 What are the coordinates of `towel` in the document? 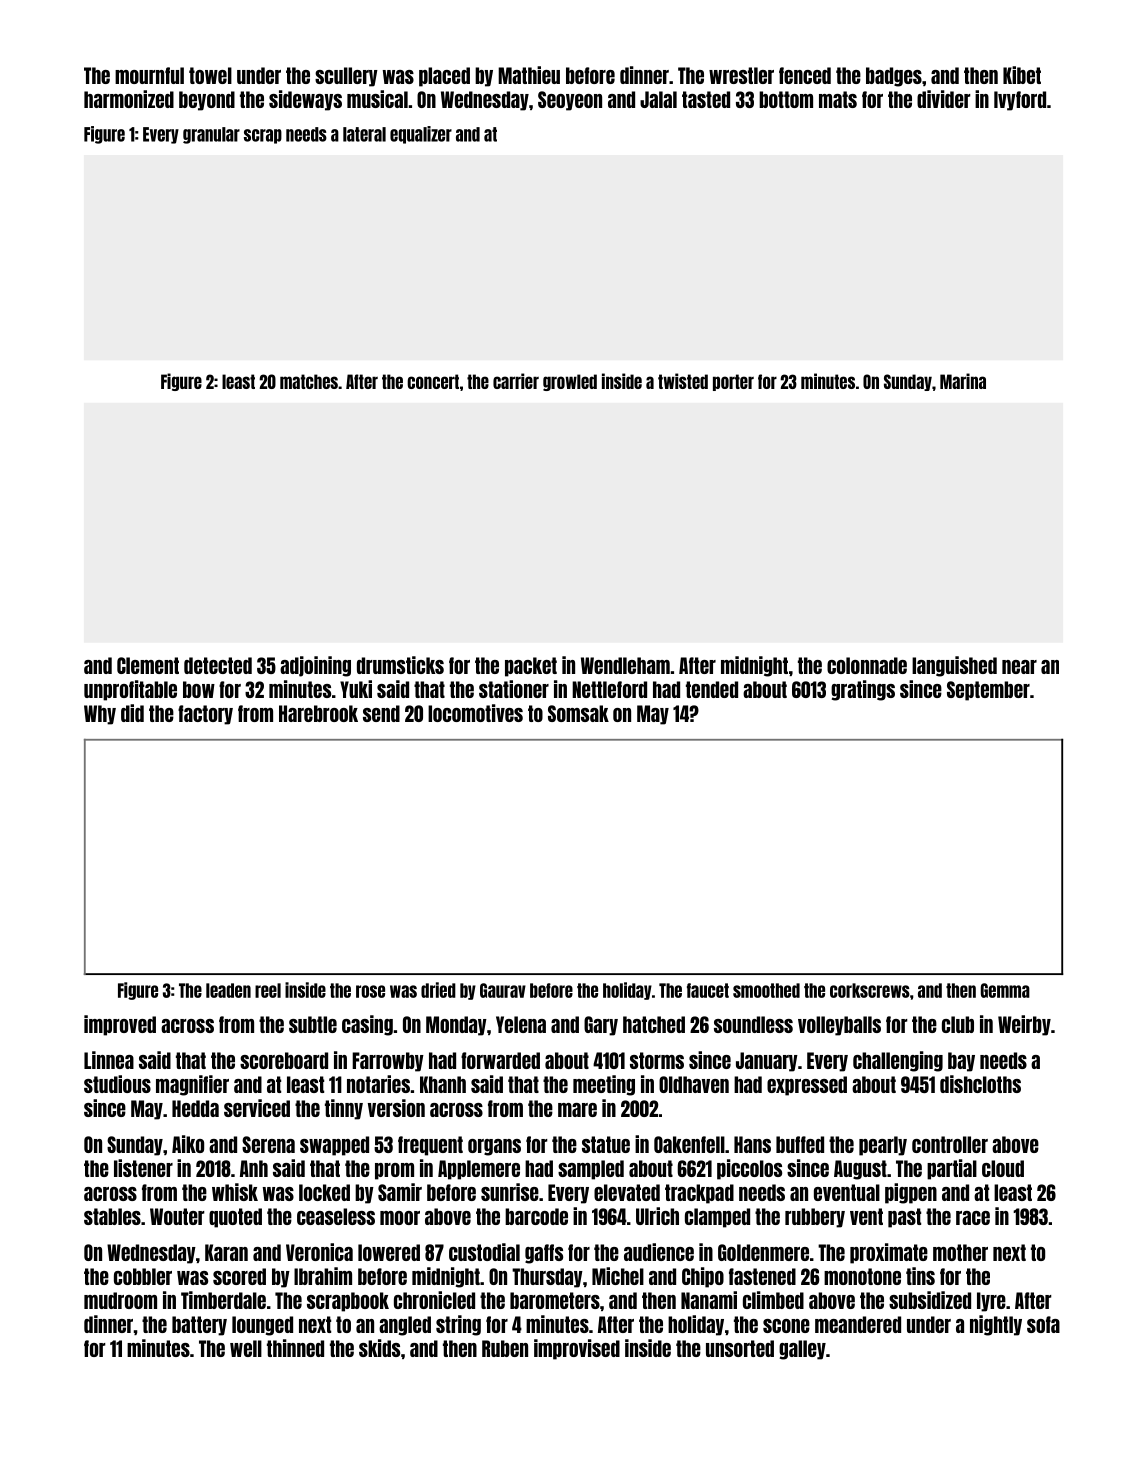 It's located at (210, 75).
